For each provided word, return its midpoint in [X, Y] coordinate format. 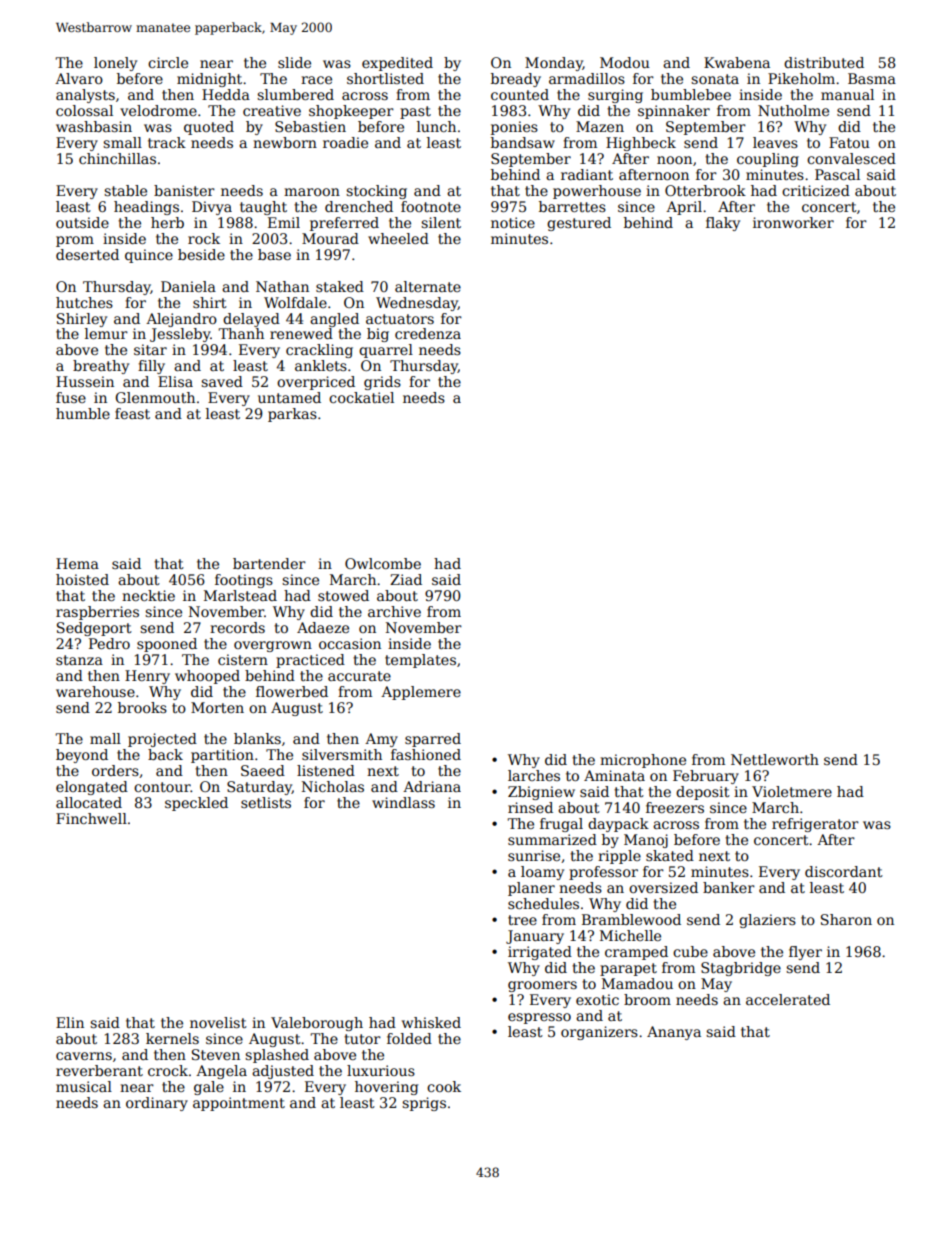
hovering [386, 1088]
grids [382, 383]
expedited [397, 64]
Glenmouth [155, 397]
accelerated [788, 999]
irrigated [540, 953]
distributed [824, 62]
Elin [70, 1022]
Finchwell [91, 818]
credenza [428, 333]
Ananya [674, 1033]
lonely [115, 64]
